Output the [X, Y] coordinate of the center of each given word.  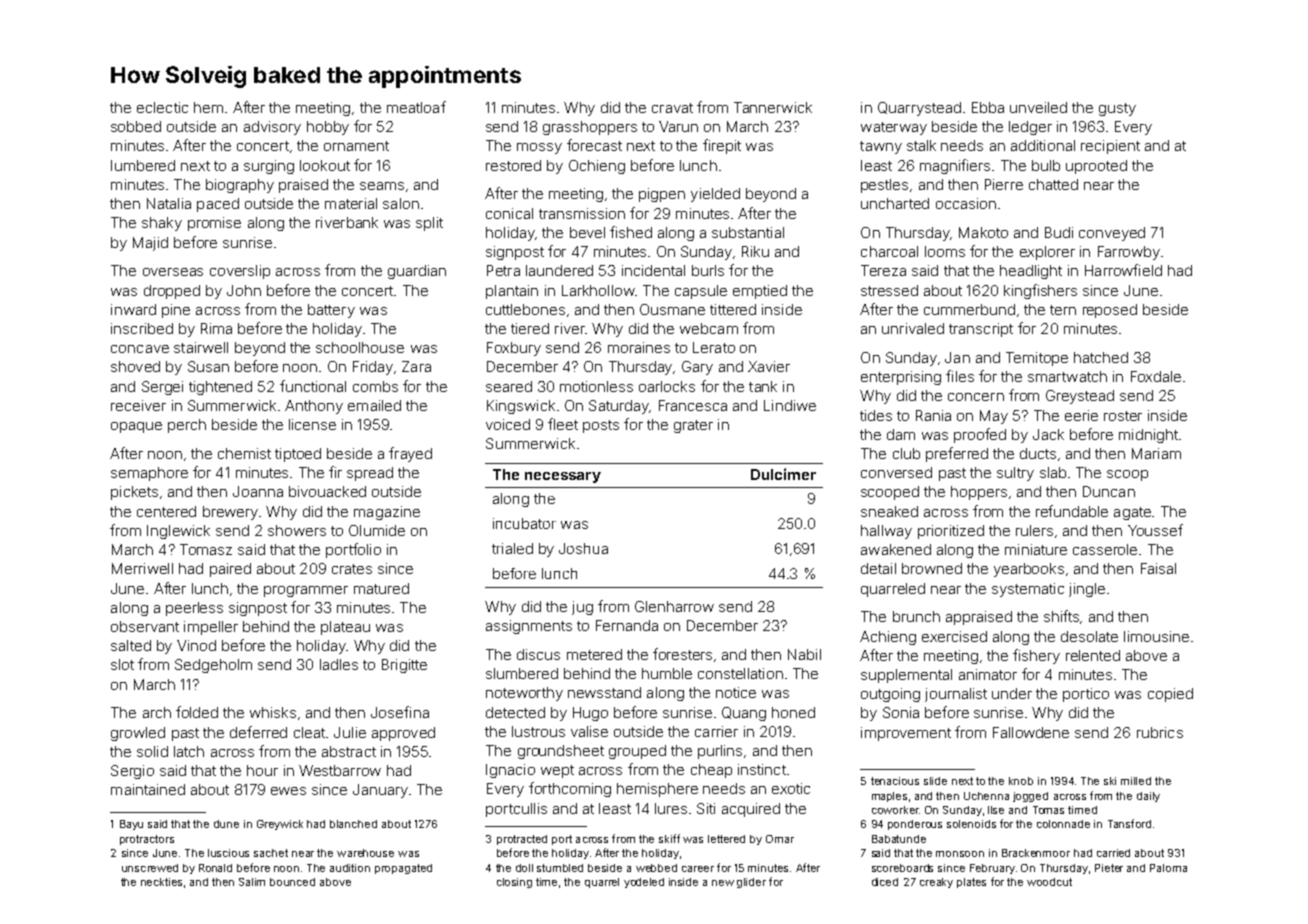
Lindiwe [790, 405]
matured [381, 588]
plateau [345, 628]
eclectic [162, 107]
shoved [135, 366]
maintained [148, 789]
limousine [1156, 636]
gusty [1117, 109]
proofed [980, 435]
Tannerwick [773, 107]
